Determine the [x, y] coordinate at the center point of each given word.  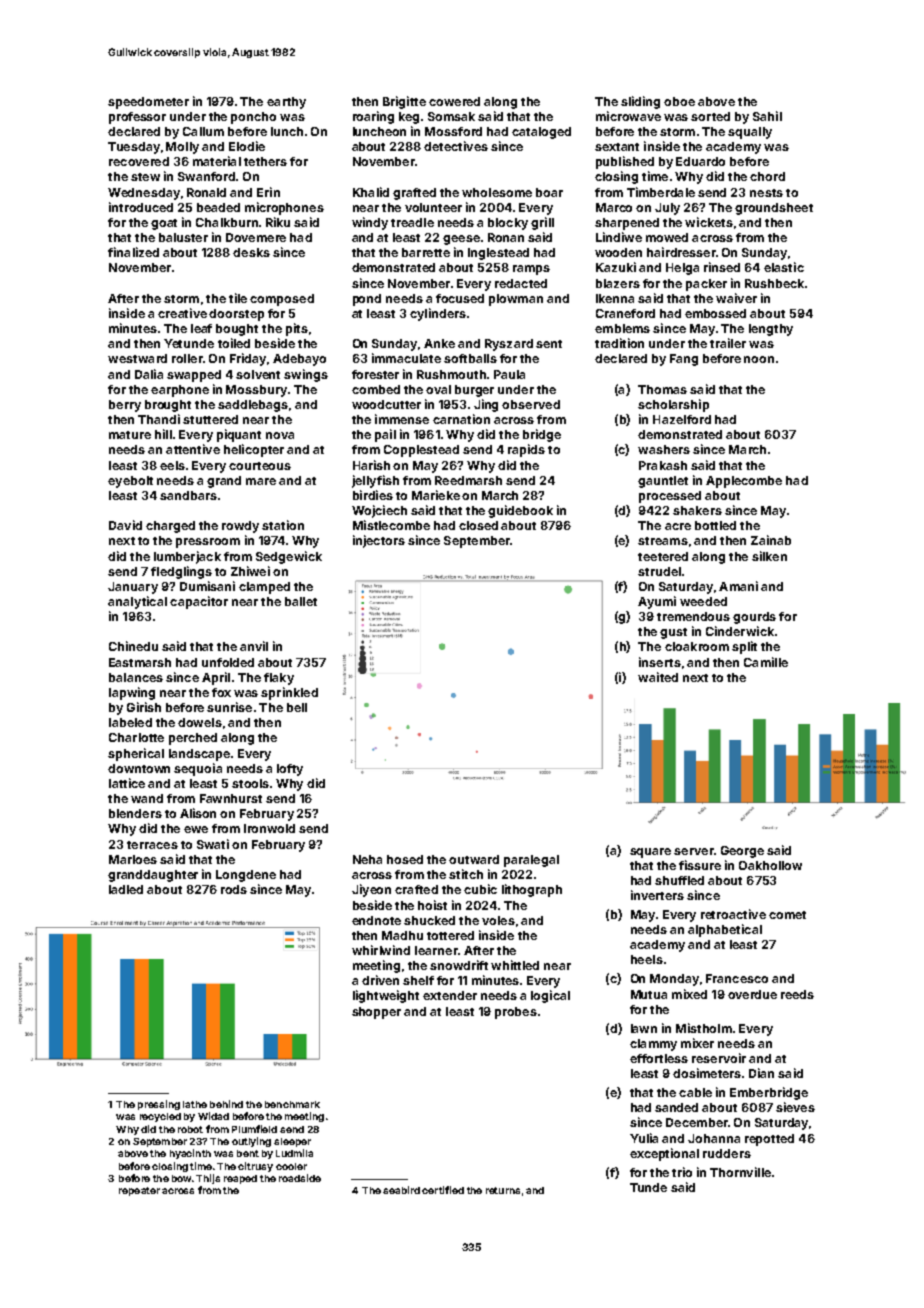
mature [130, 435]
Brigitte [404, 102]
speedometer [148, 103]
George [742, 852]
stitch [466, 874]
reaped [240, 1179]
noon [759, 359]
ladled [126, 889]
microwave [628, 116]
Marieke [436, 495]
